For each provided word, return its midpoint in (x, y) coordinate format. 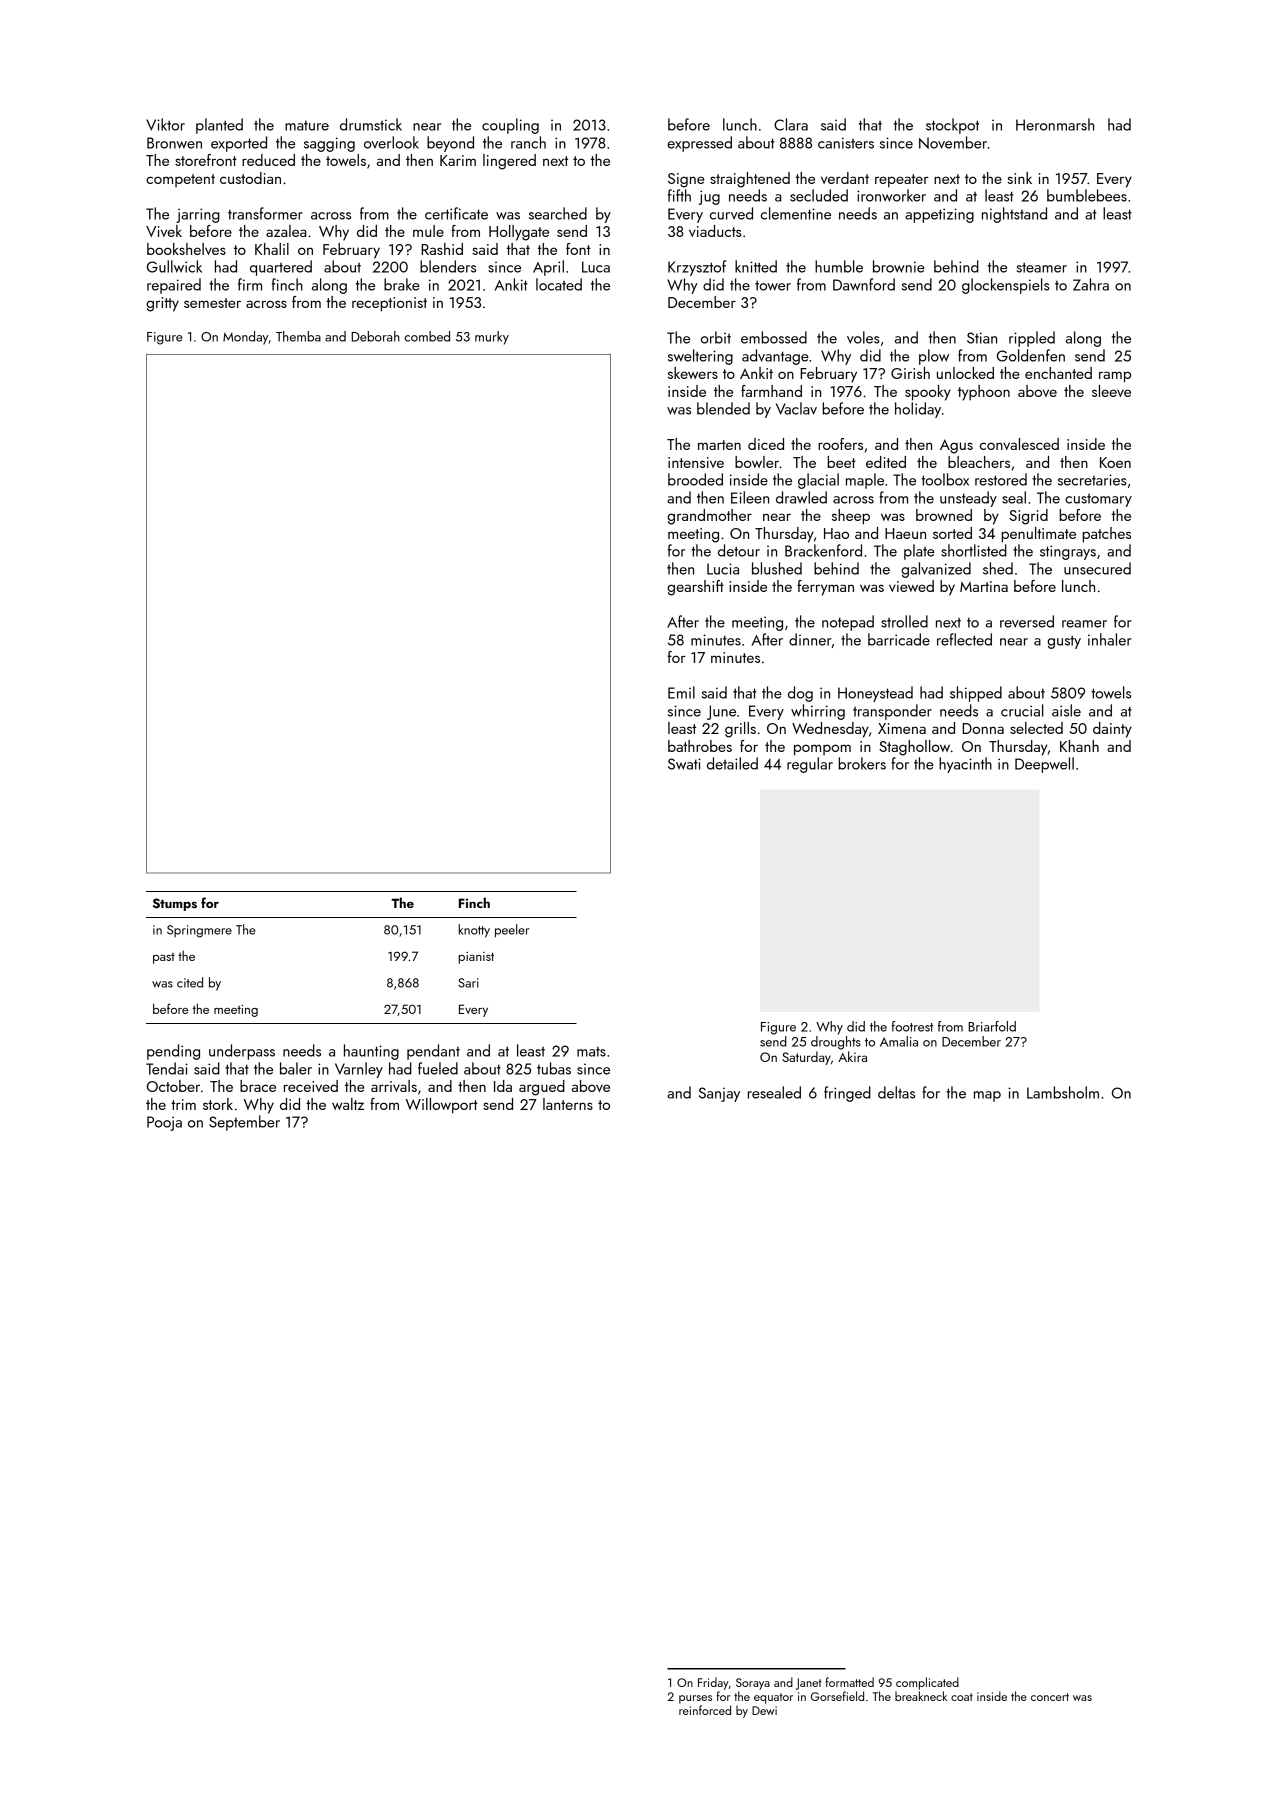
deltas (896, 1092)
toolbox (945, 479)
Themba (298, 336)
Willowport (442, 1105)
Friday (713, 1683)
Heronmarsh (1055, 124)
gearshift (695, 588)
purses (695, 1699)
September (244, 1123)
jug (709, 197)
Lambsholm (1063, 1092)
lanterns (568, 1104)
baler (296, 1068)
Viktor (165, 124)
